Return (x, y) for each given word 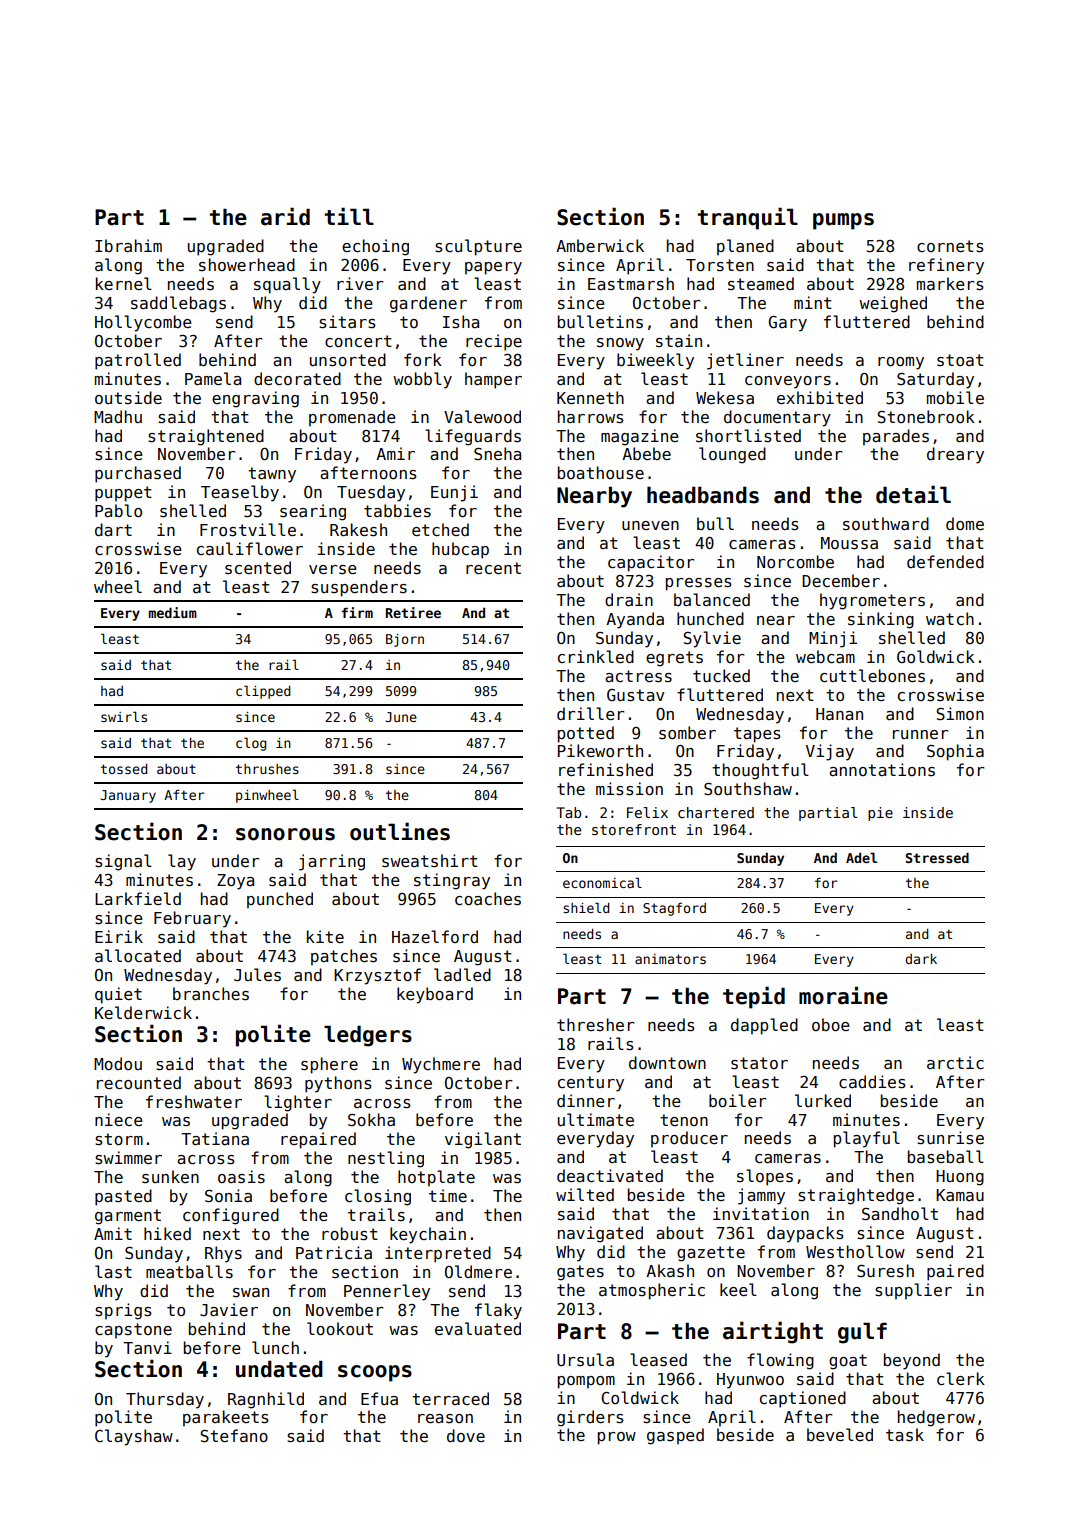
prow (617, 1438)
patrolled (138, 361)
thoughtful (760, 771)
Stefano (234, 1436)
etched (440, 529)
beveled (840, 1434)
